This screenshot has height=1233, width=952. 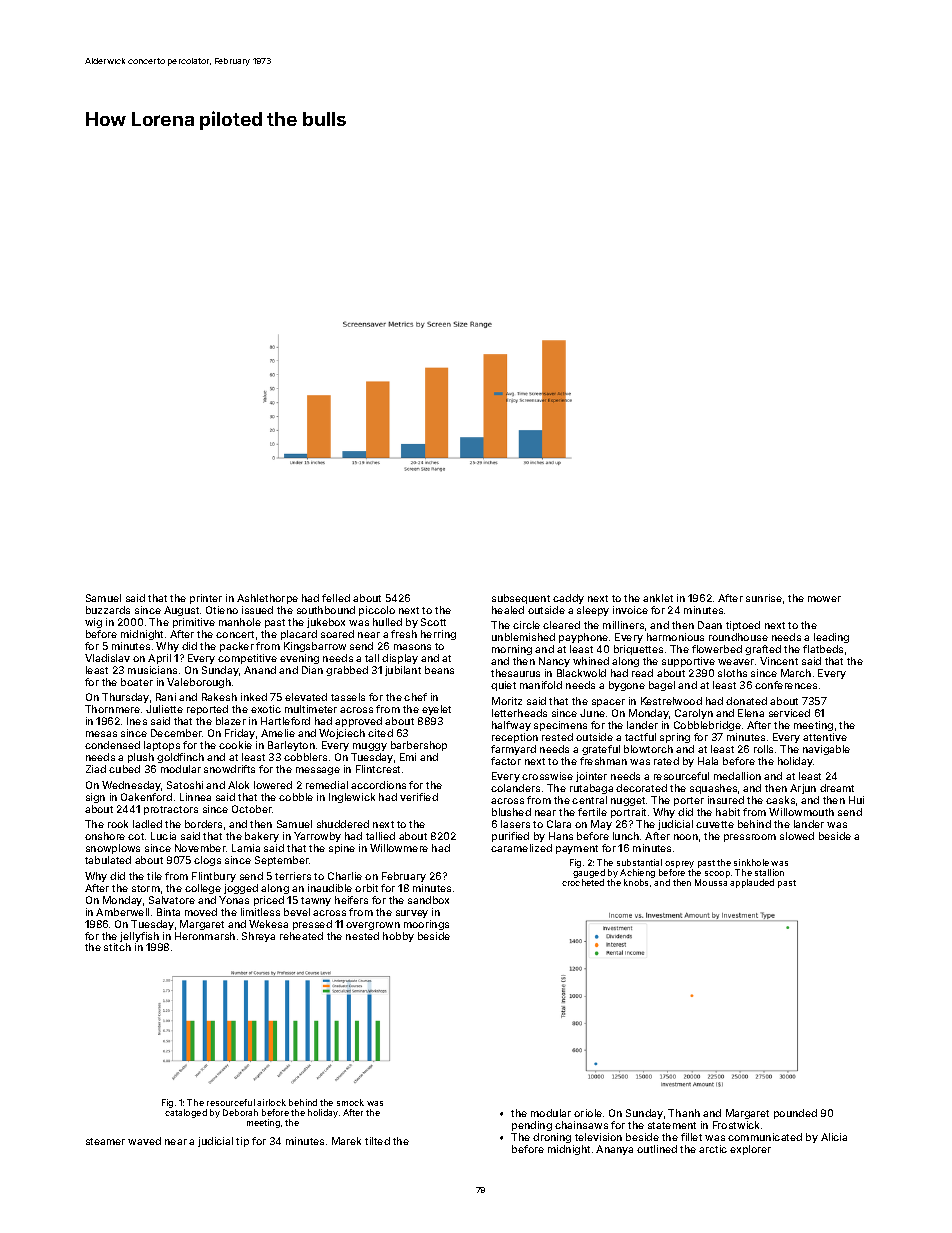 I want to click on anklet, so click(x=658, y=598).
